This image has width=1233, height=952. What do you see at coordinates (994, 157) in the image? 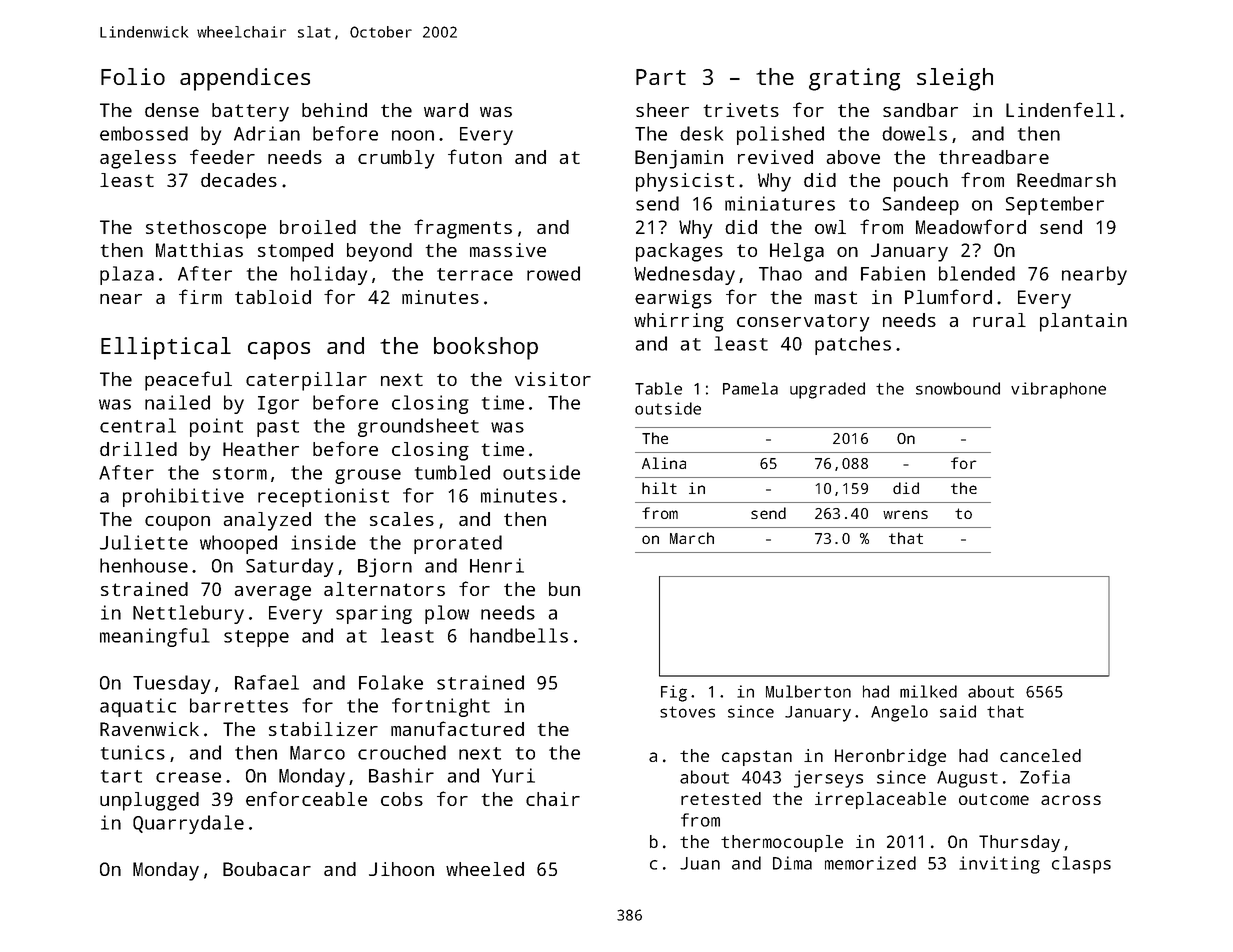
I see `threadbare` at bounding box center [994, 157].
